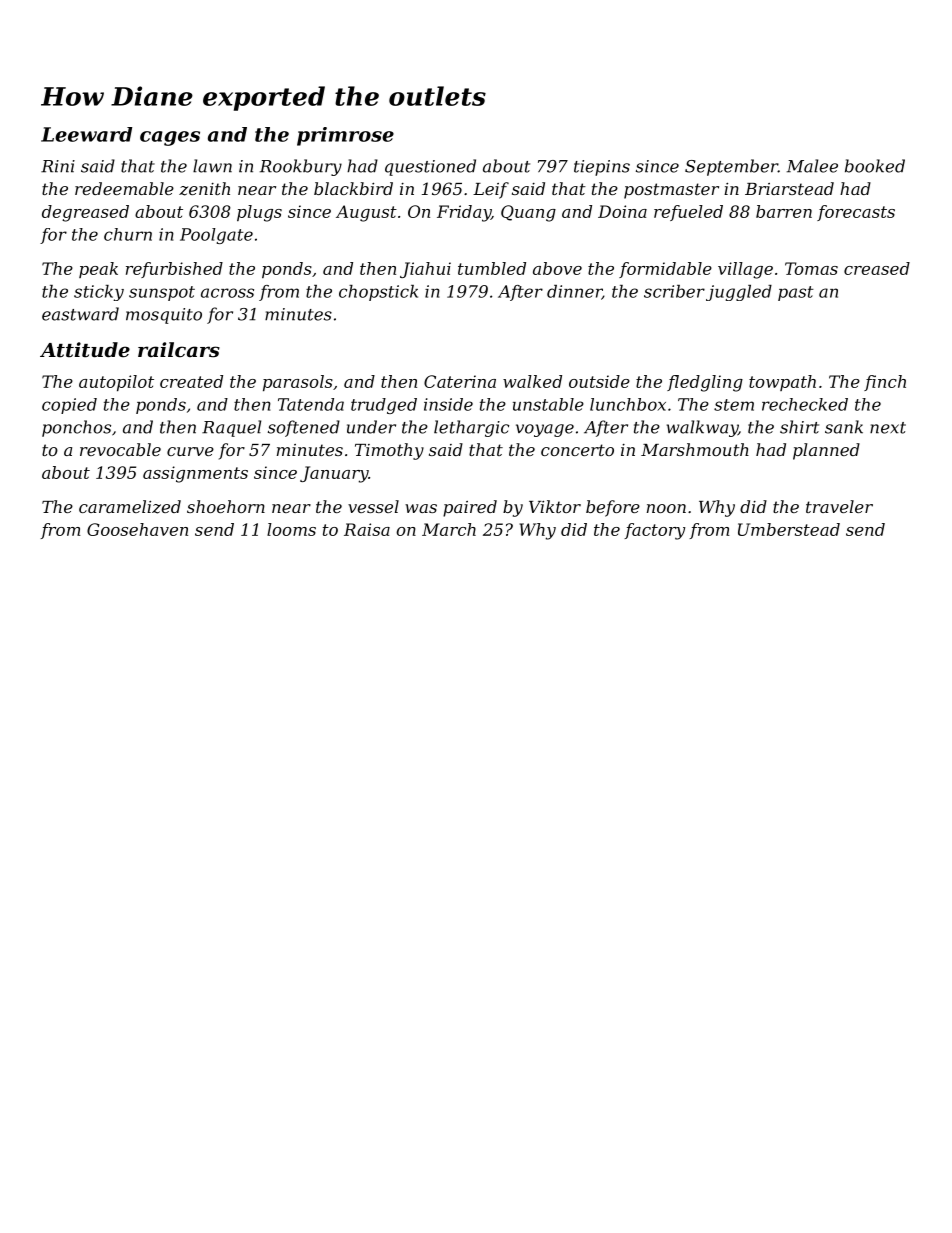  What do you see at coordinates (574, 292) in the screenshot?
I see `dinner` at bounding box center [574, 292].
